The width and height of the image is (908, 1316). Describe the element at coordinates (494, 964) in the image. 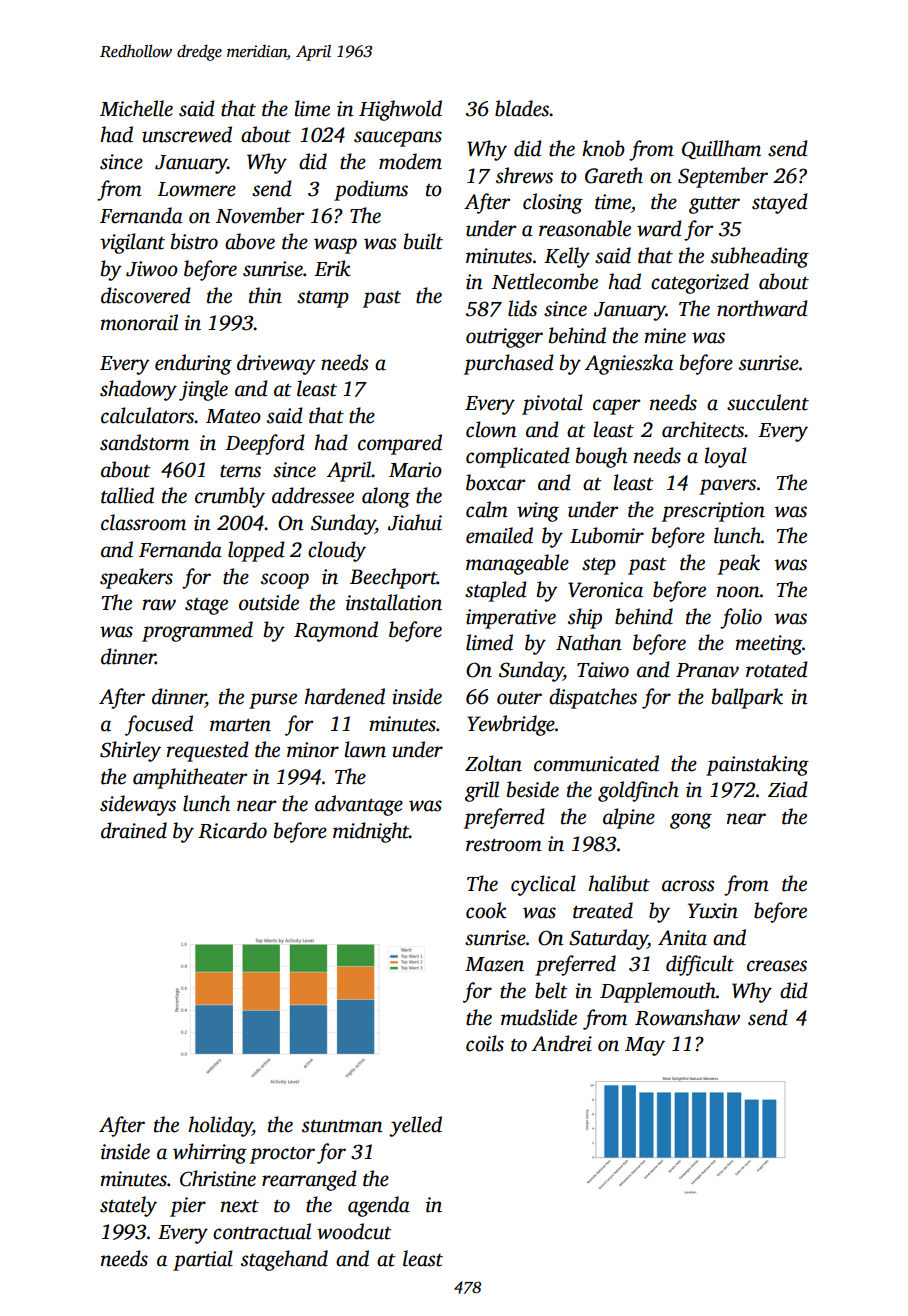

I see `Mazen` at that location.
